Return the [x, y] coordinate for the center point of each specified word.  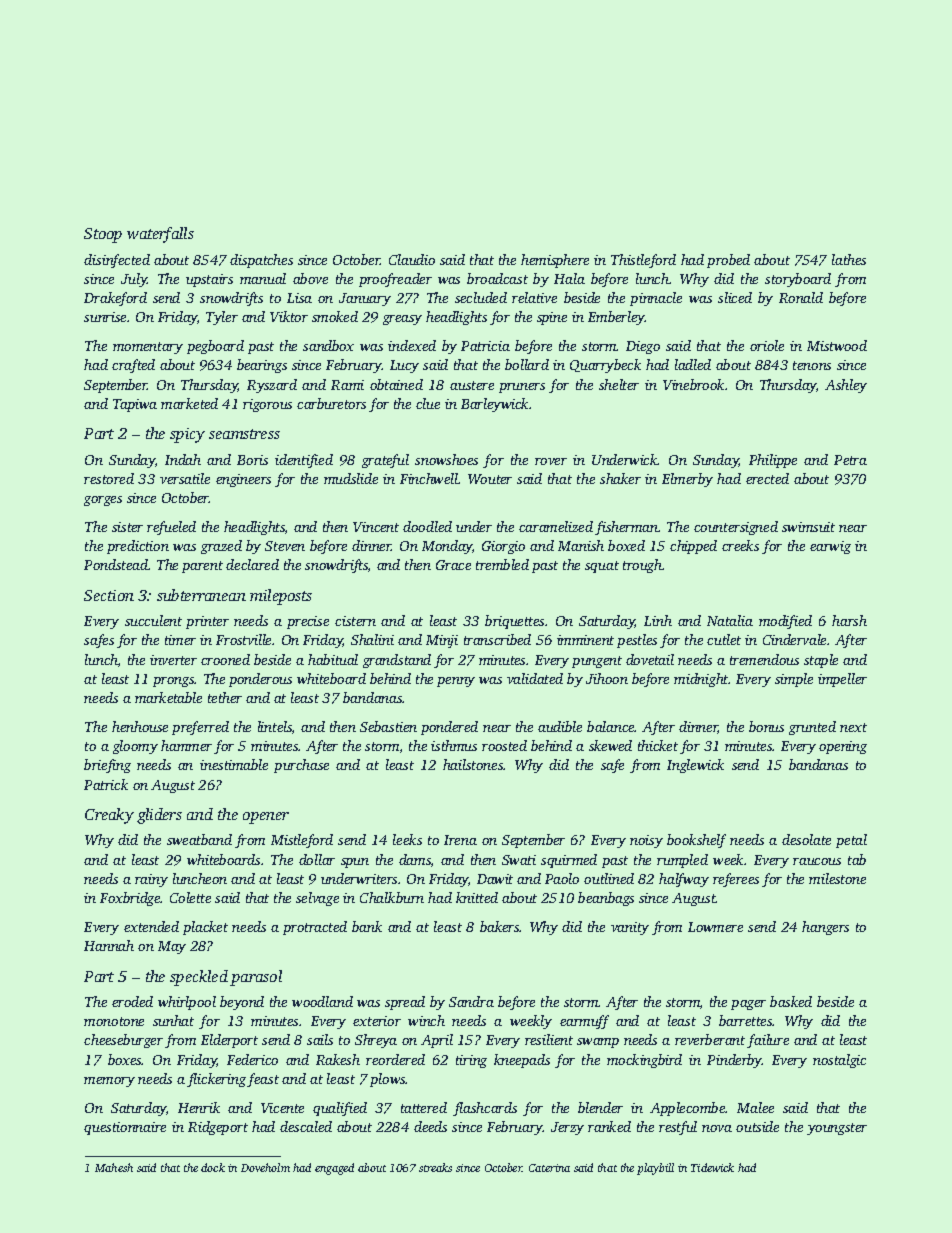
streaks [435, 1167]
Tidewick [712, 1167]
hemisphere [555, 261]
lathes [849, 259]
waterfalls [160, 235]
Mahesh [114, 1167]
